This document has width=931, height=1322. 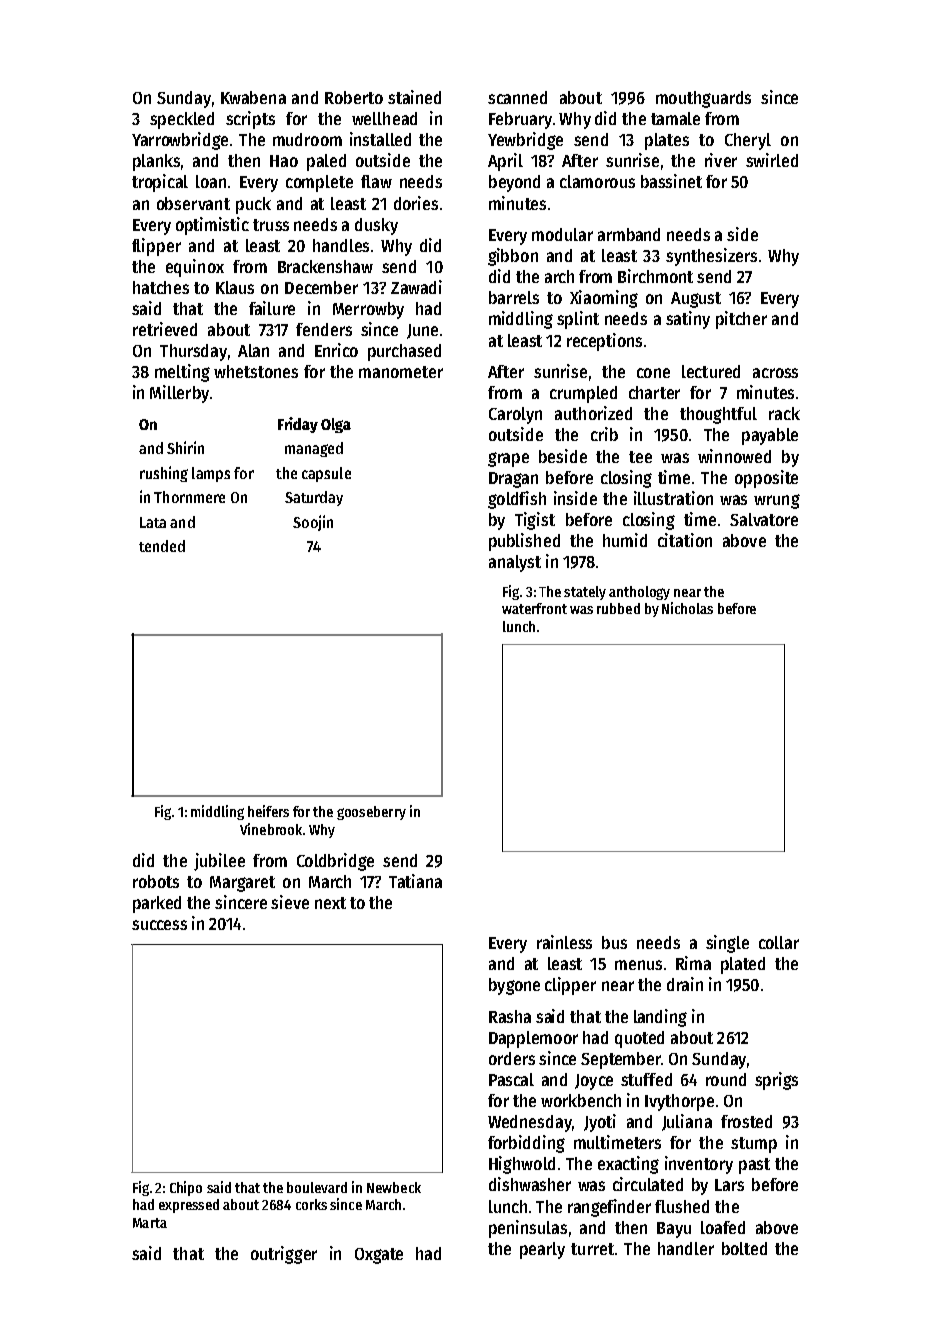 What do you see at coordinates (744, 1248) in the document?
I see `bolted` at bounding box center [744, 1248].
